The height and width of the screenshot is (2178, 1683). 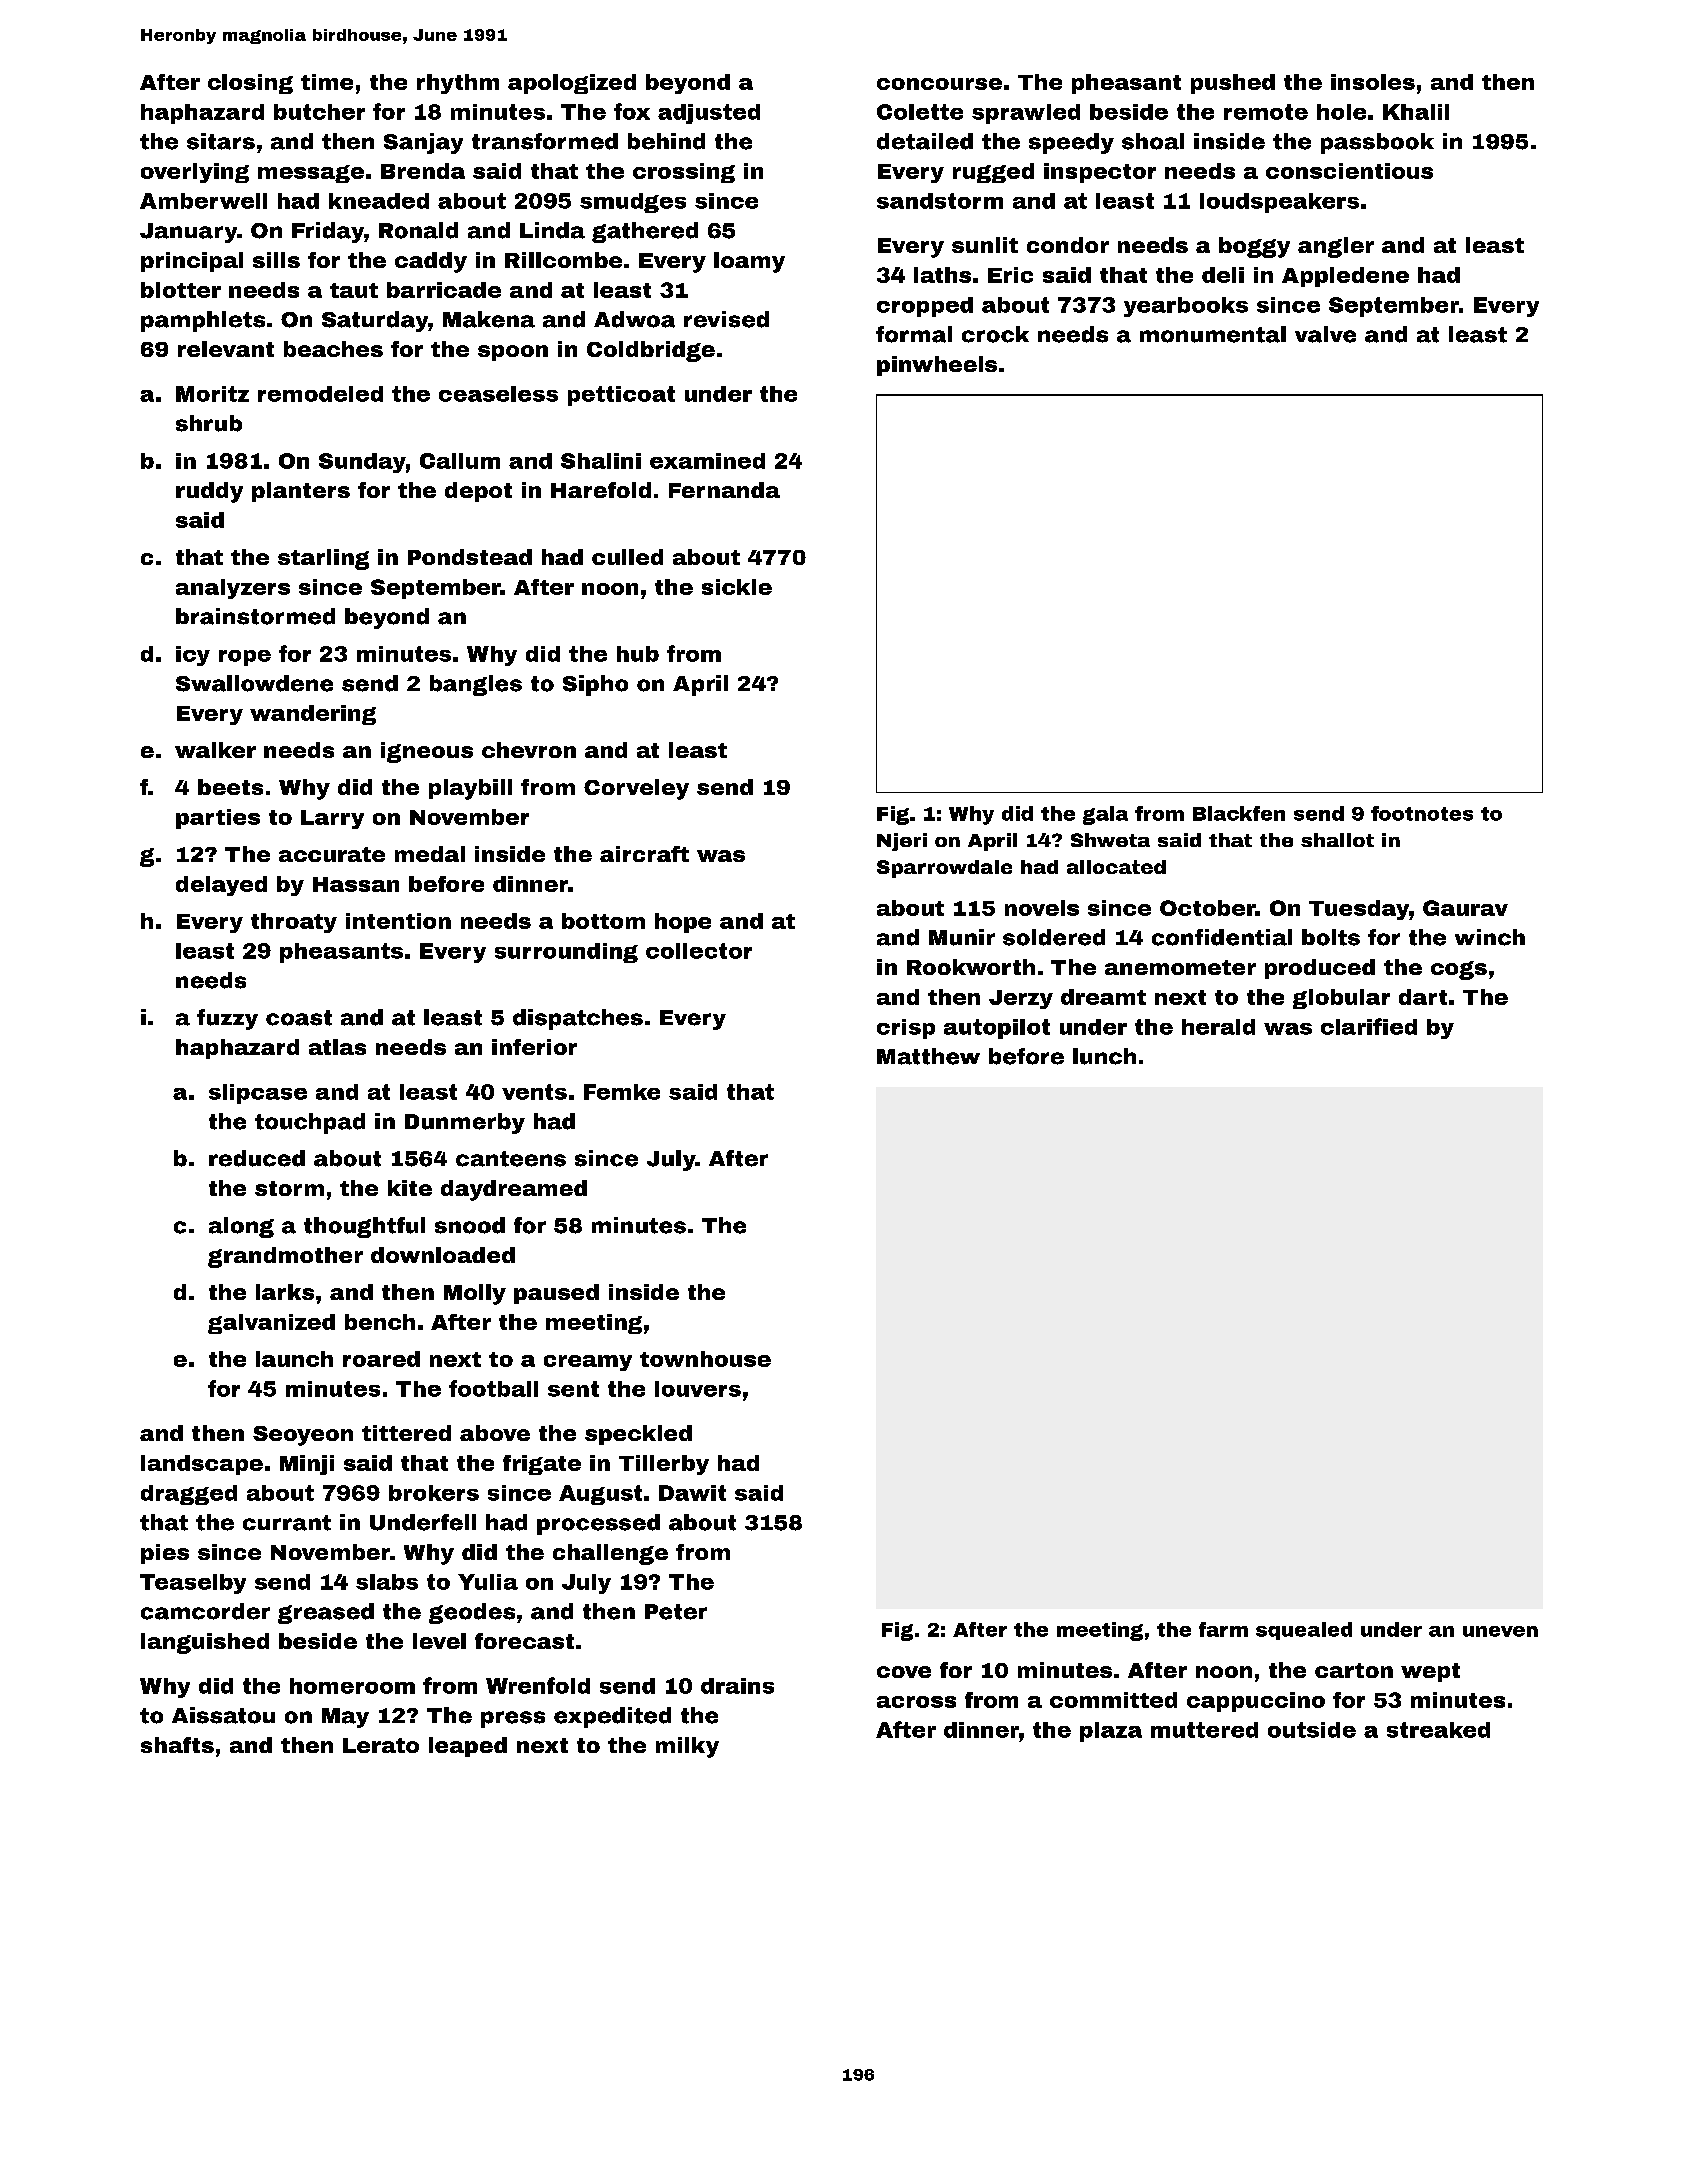 What do you see at coordinates (904, 1672) in the screenshot?
I see `cove` at bounding box center [904, 1672].
